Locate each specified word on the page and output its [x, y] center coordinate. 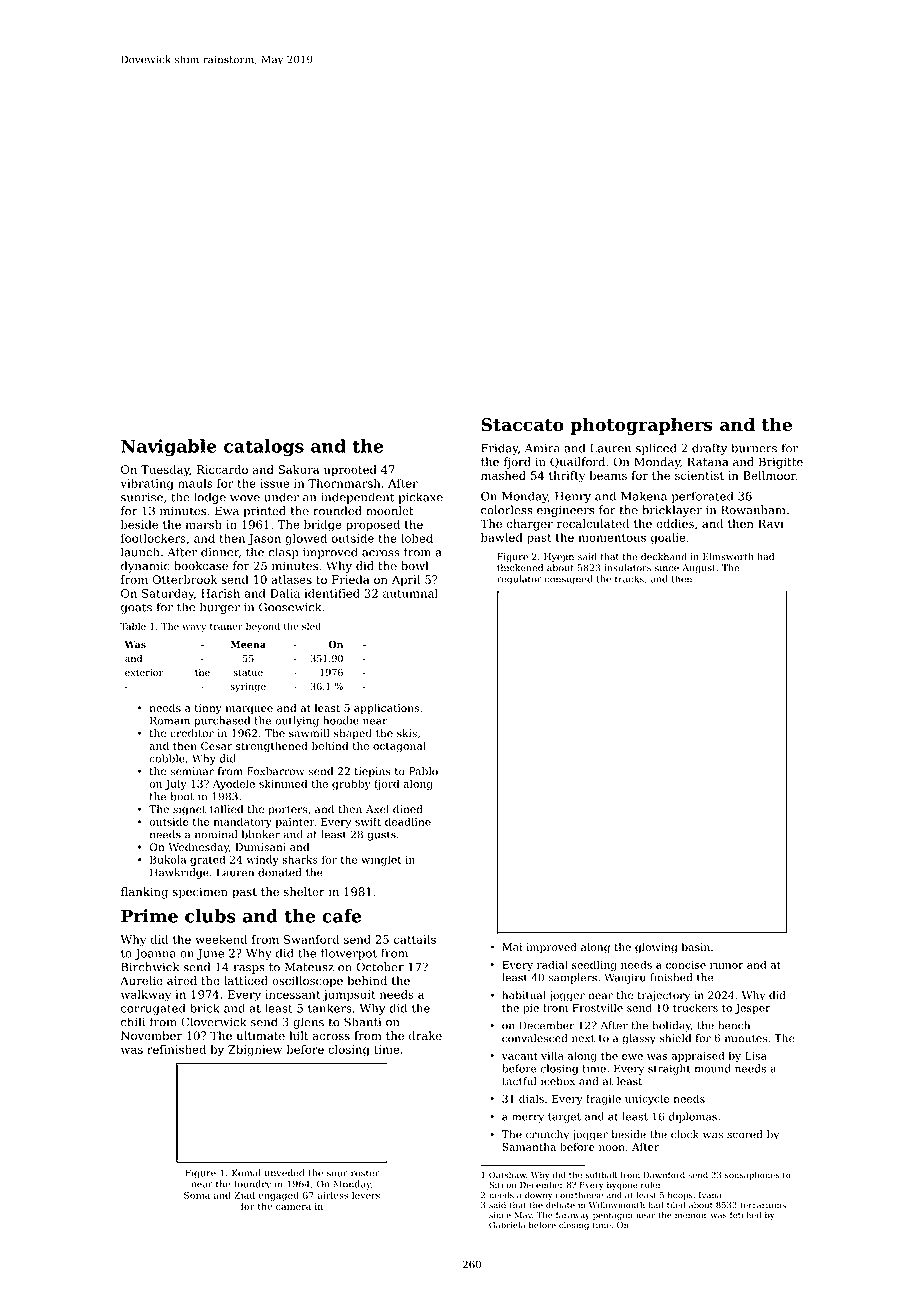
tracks [629, 579]
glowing [656, 948]
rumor [727, 966]
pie [531, 1009]
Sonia [197, 1195]
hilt [299, 1035]
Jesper [753, 1009]
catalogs [264, 448]
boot [182, 796]
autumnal [410, 593]
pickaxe [420, 498]
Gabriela [507, 1225]
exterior [144, 672]
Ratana [707, 462]
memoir [691, 1215]
